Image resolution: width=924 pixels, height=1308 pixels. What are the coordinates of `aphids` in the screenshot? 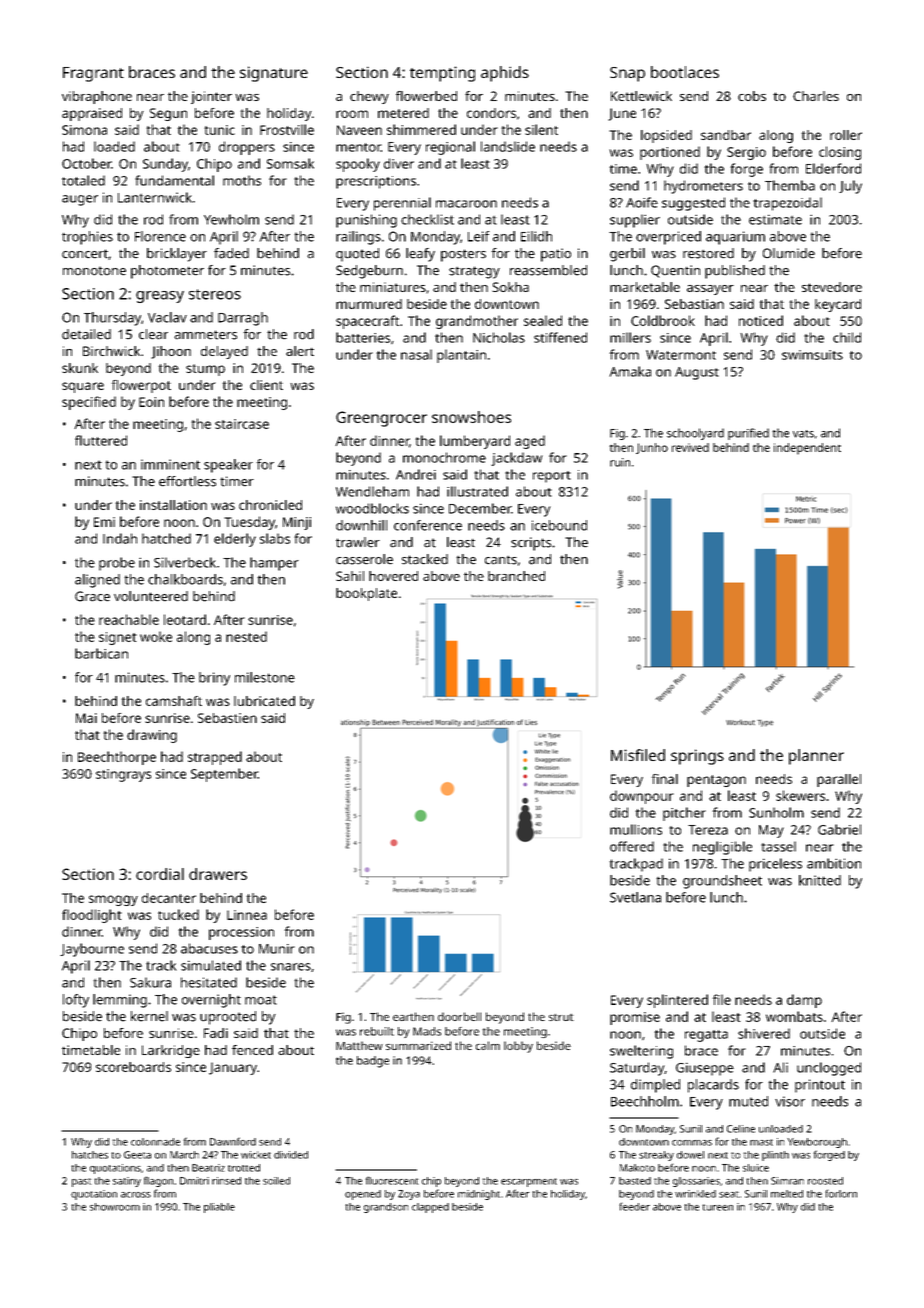 It's located at (505, 74).
